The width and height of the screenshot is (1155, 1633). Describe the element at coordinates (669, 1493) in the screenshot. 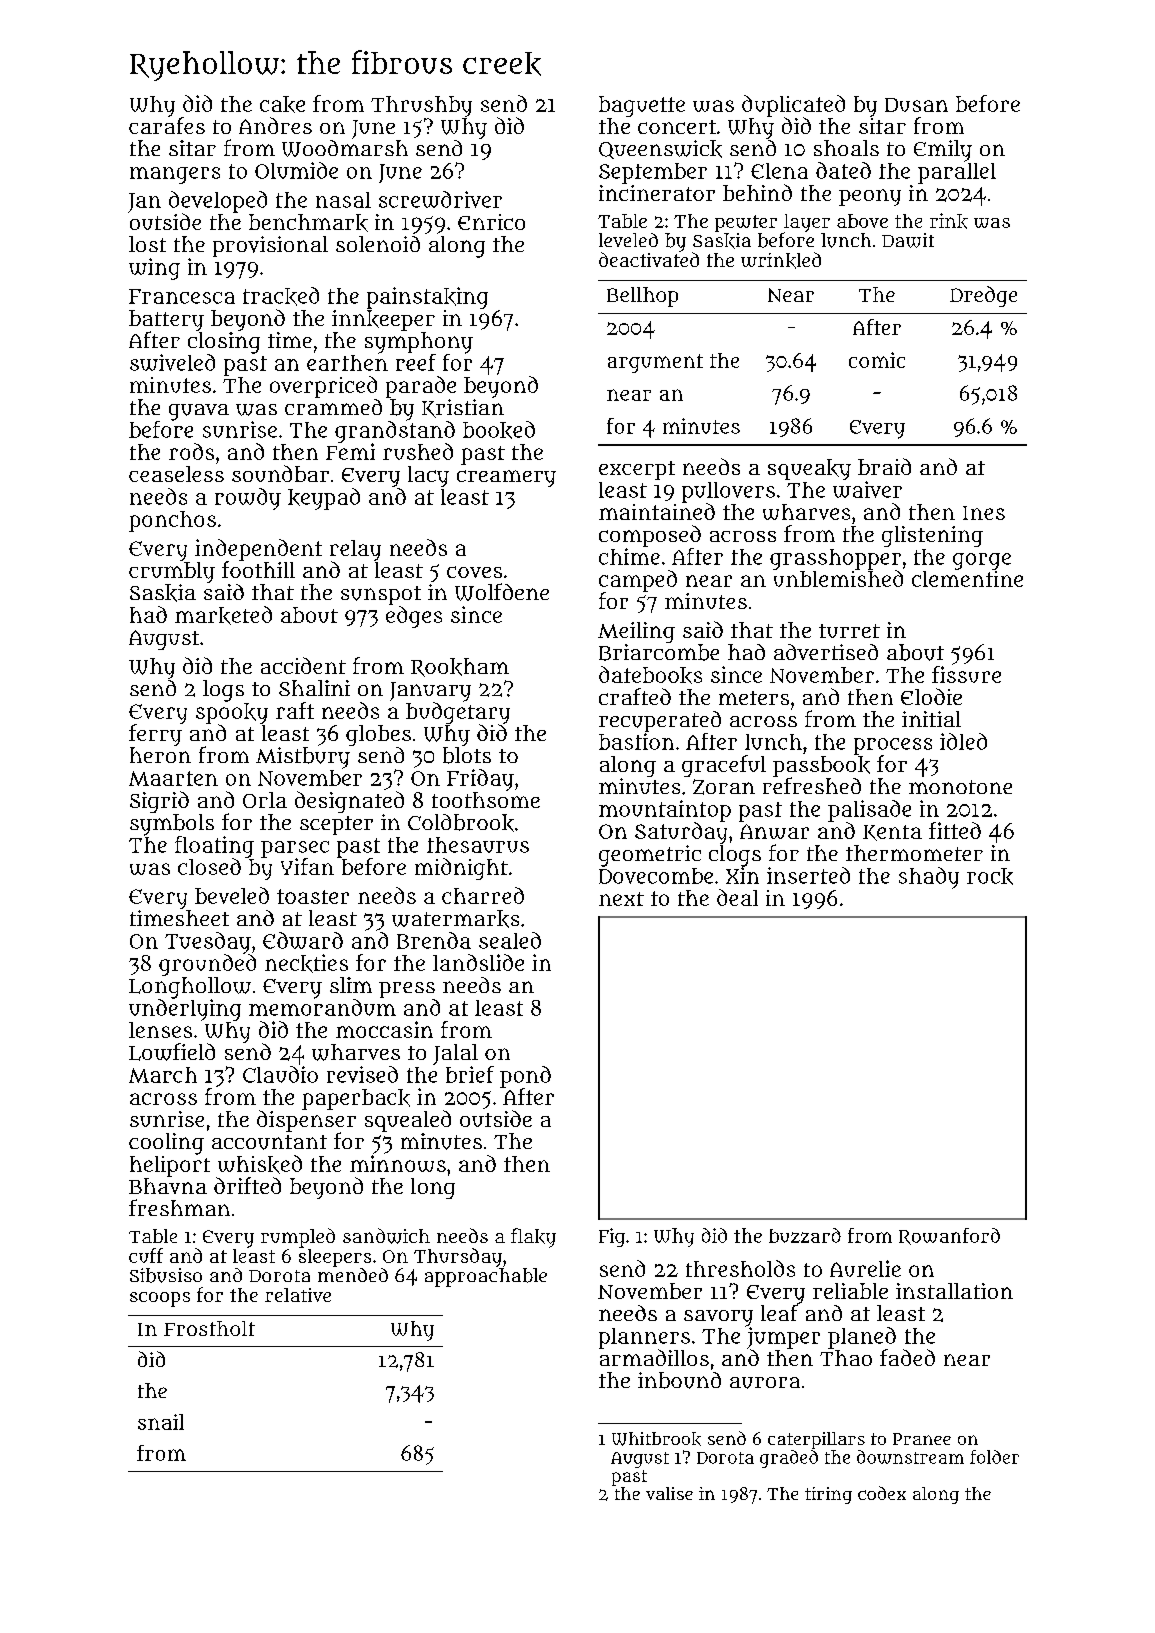

I see `valise` at that location.
